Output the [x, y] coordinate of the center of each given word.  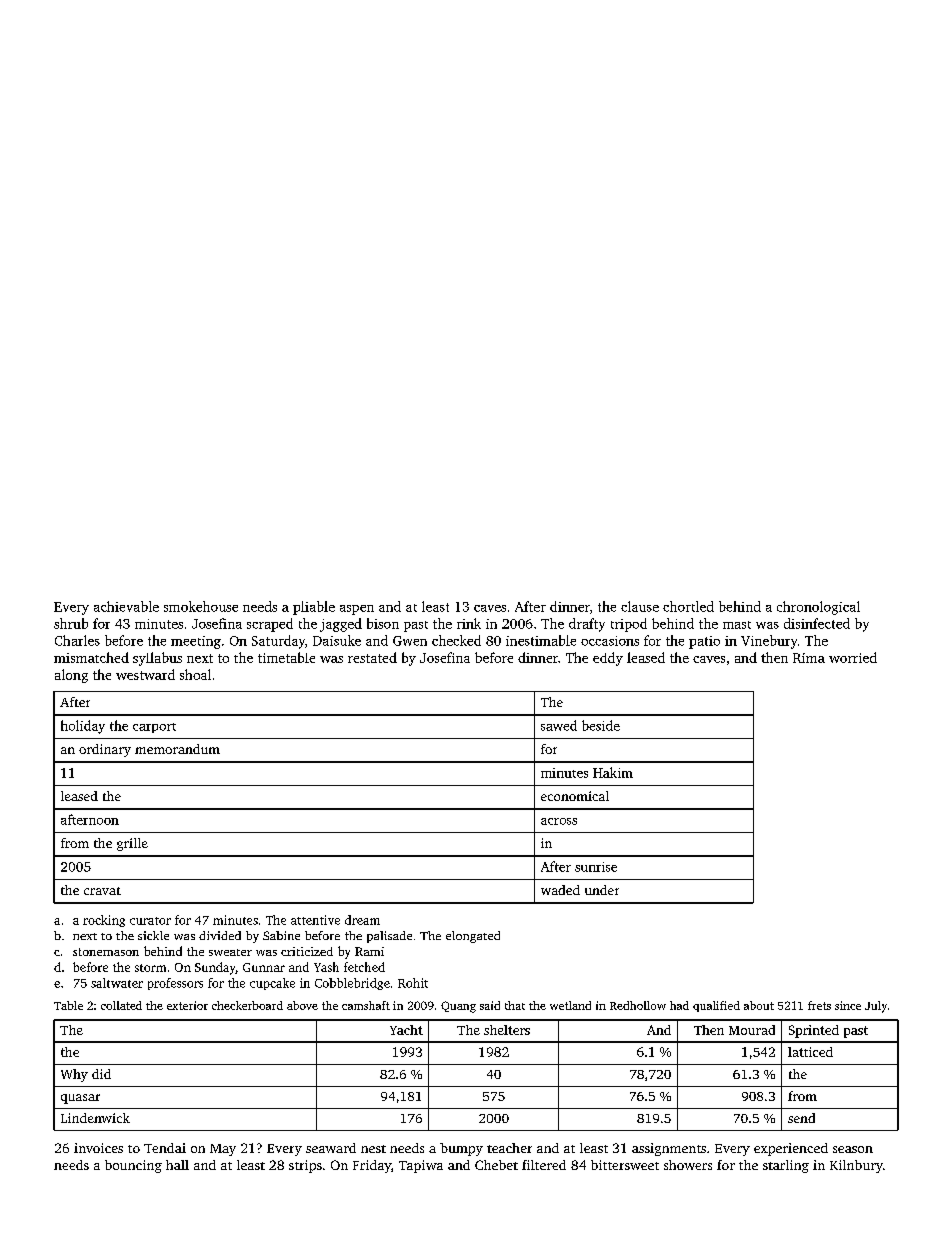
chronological [818, 608]
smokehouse [201, 606]
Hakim [613, 772]
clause [640, 606]
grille [132, 844]
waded [560, 890]
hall [177, 1165]
